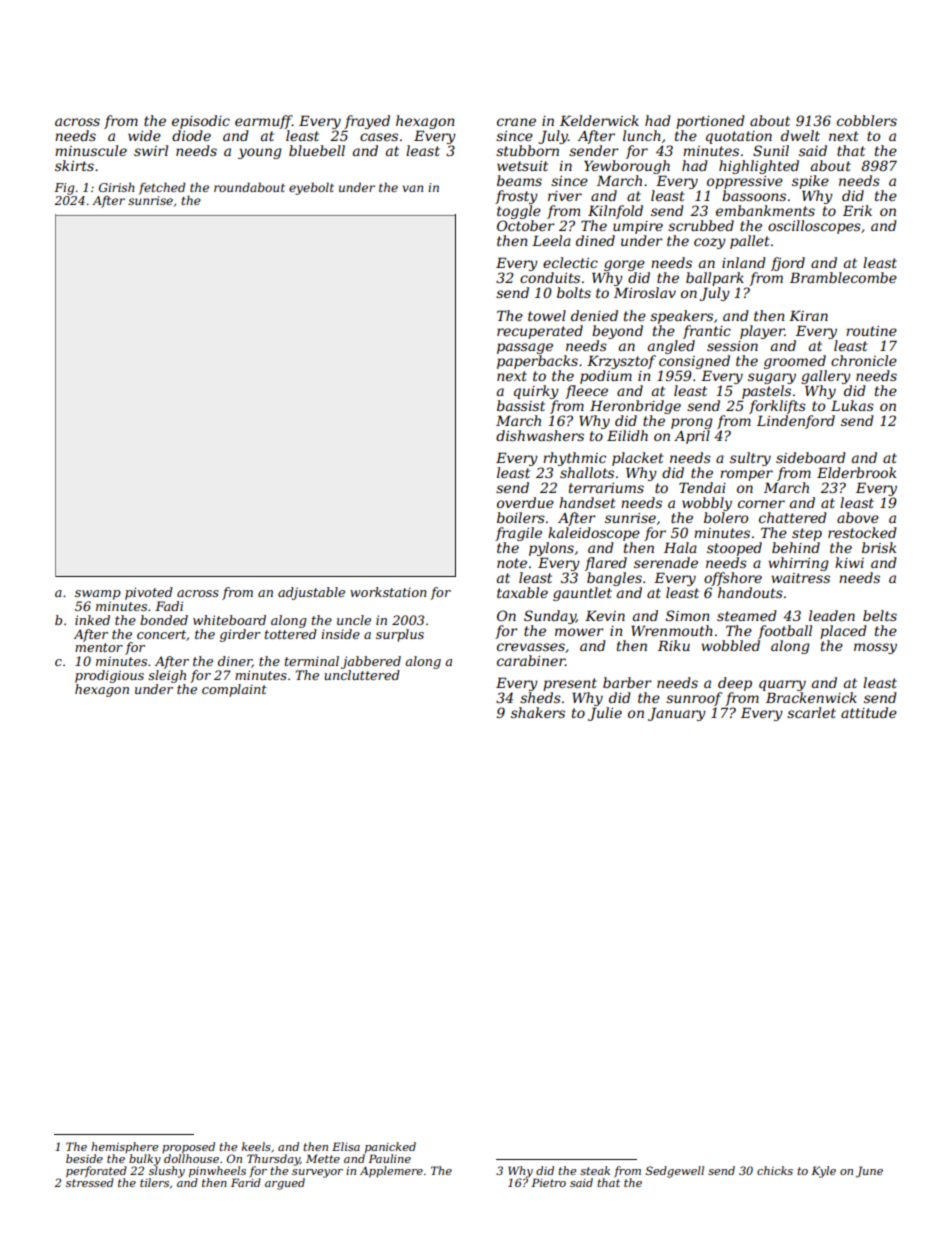  Describe the element at coordinates (810, 182) in the screenshot. I see `spike` at that location.
